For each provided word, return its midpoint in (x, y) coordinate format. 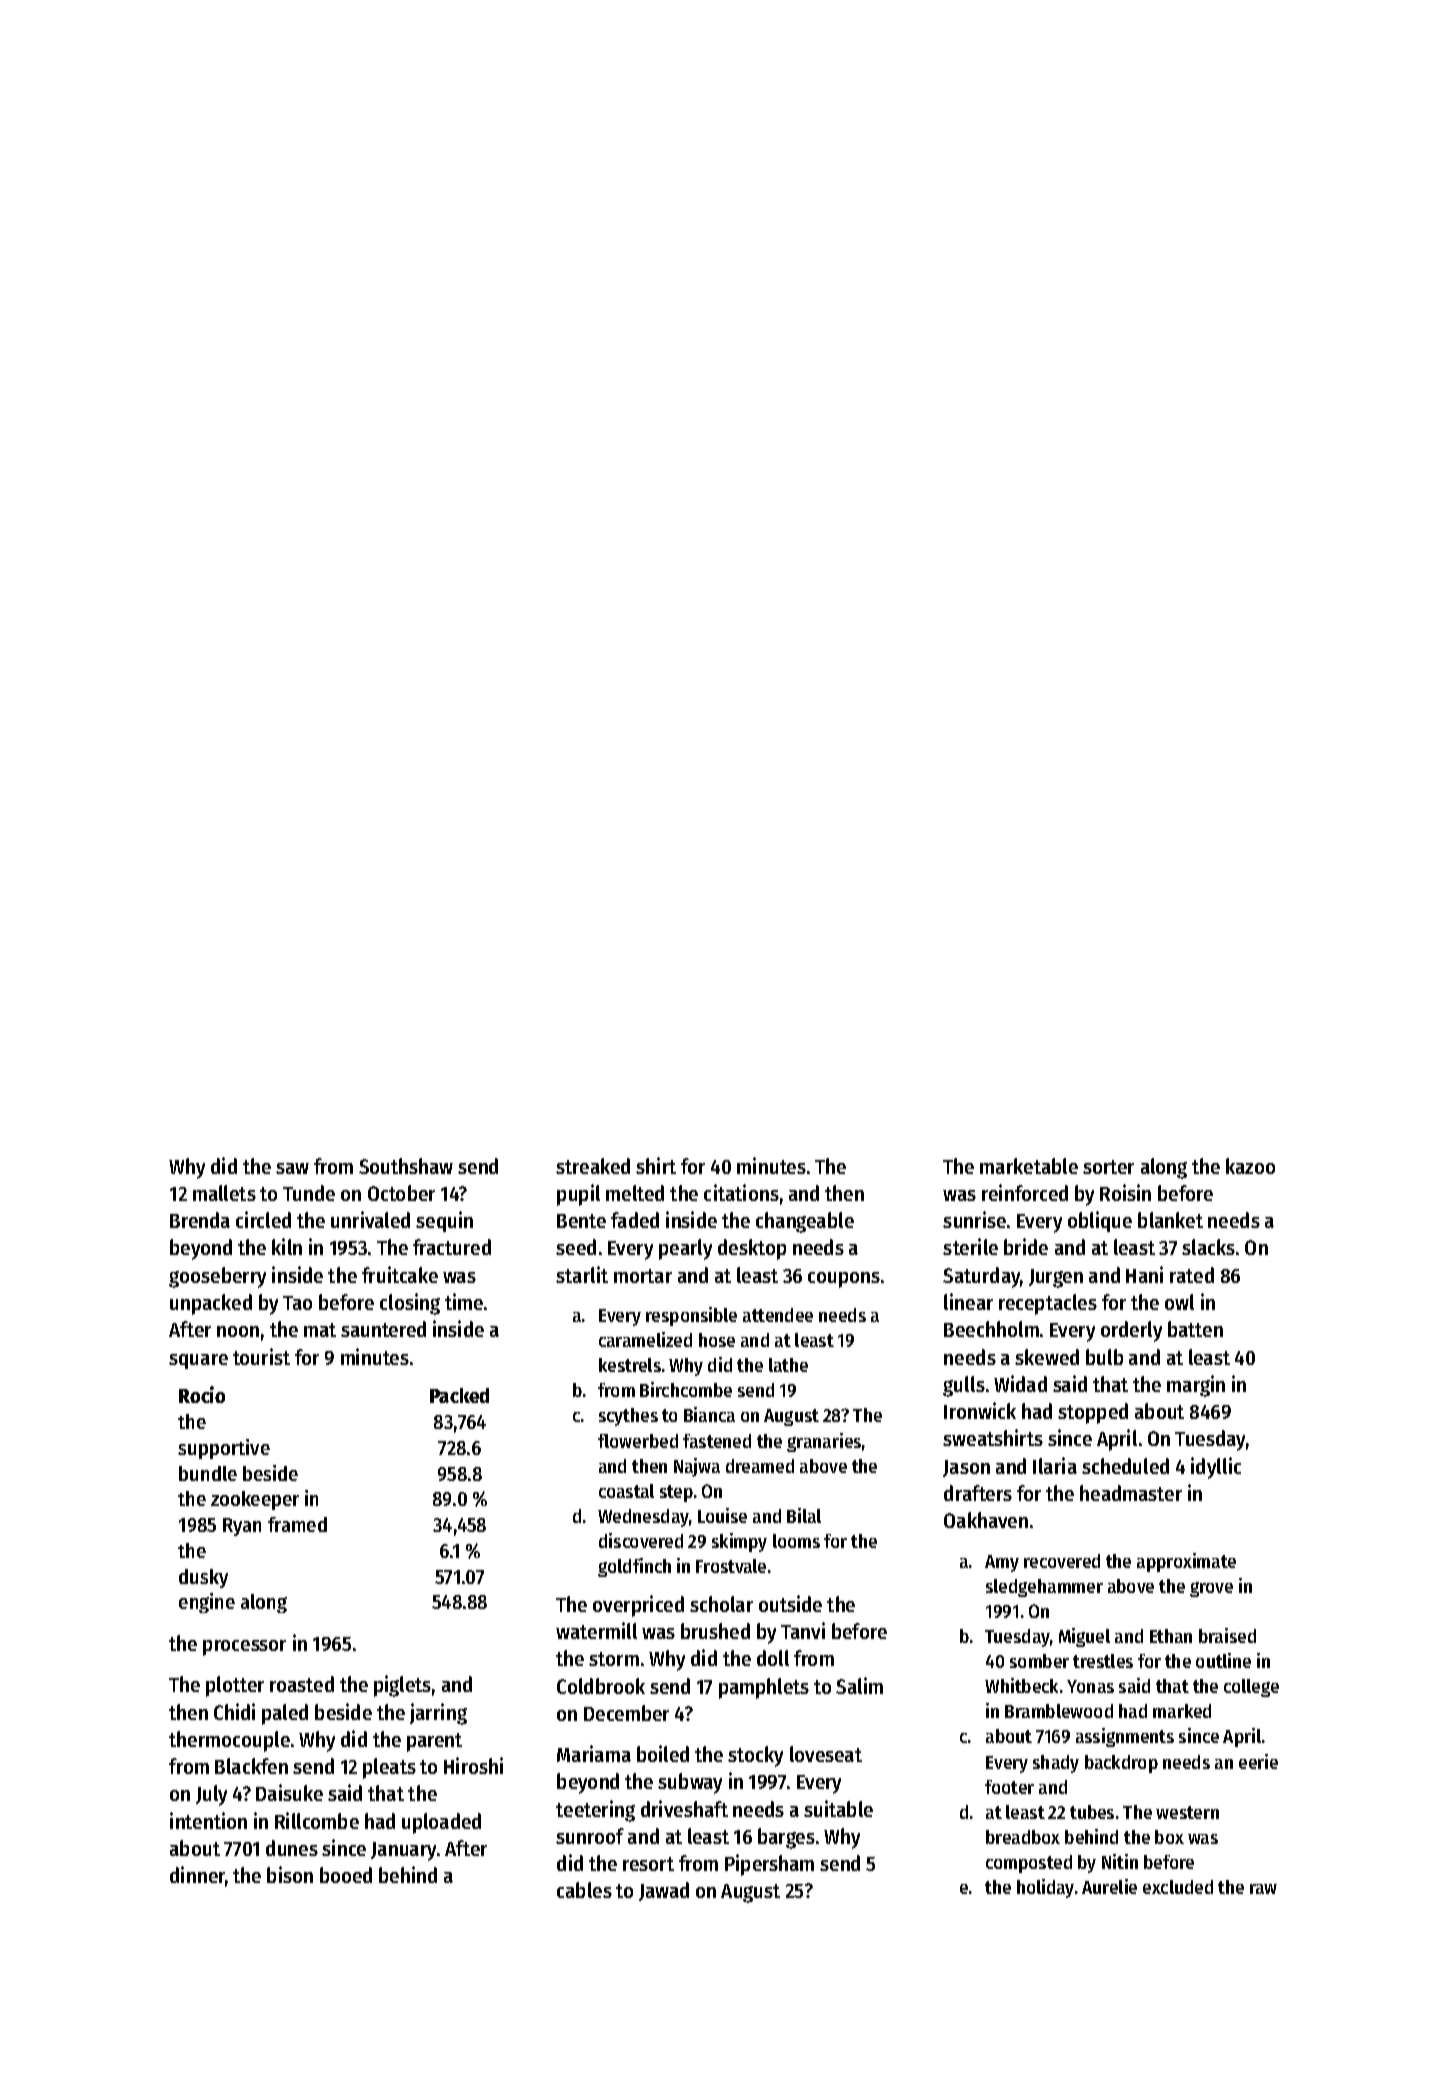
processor (244, 1648)
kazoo (1250, 1166)
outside (790, 1603)
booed (346, 1875)
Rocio (202, 1394)
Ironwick (980, 1410)
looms (796, 1541)
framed (297, 1524)
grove (1211, 1589)
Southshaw (406, 1166)
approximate (1186, 1562)
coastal (626, 1491)
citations (741, 1192)
